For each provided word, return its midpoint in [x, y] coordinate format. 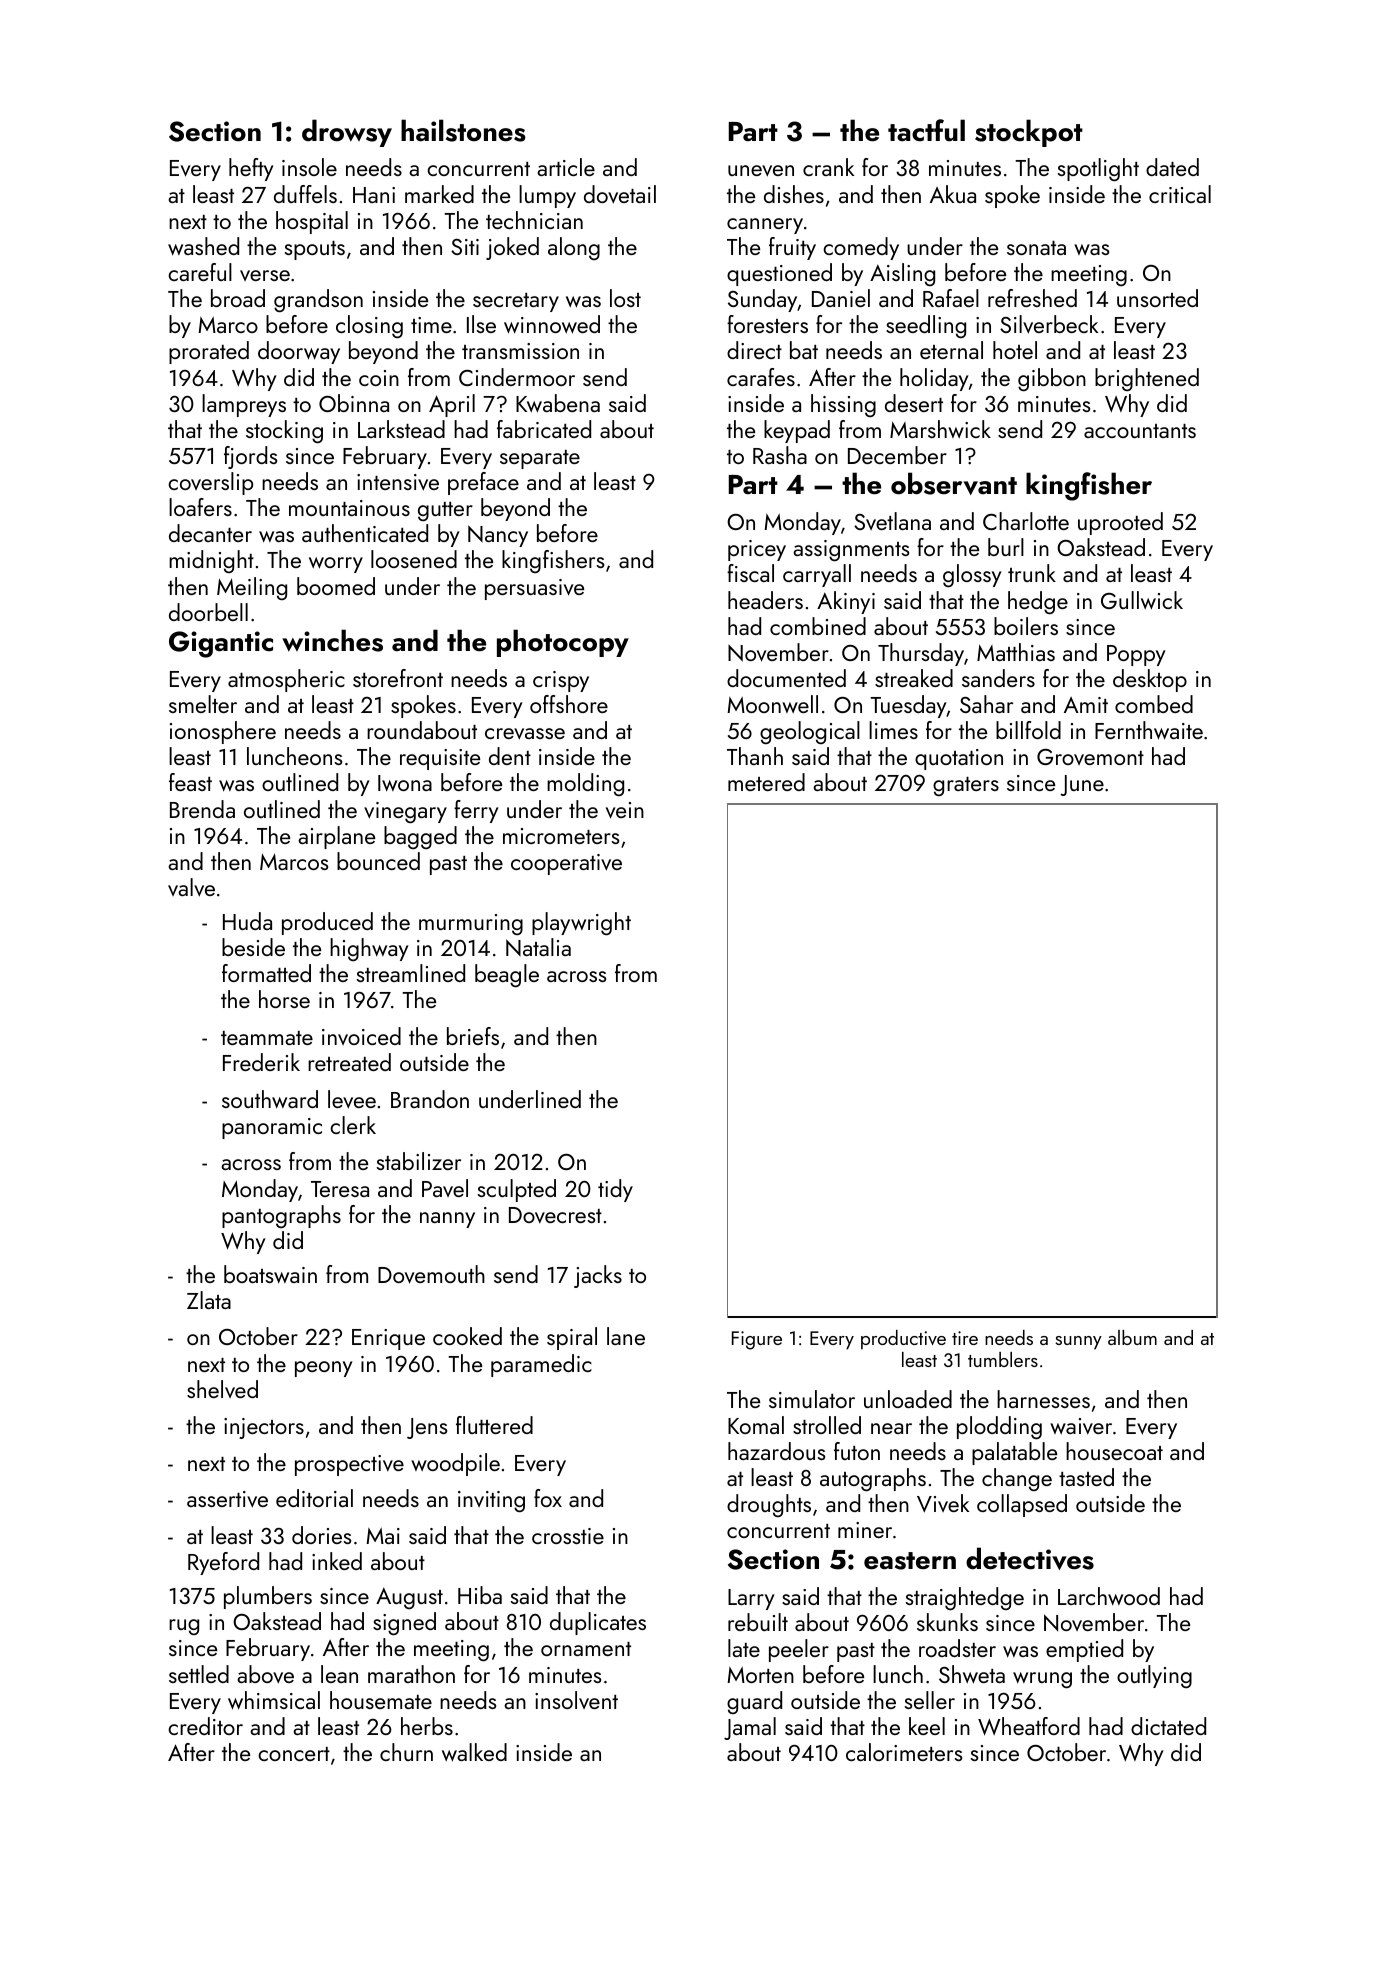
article [566, 167]
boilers [1026, 626]
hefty [251, 169]
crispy [561, 681]
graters [966, 786]
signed [404, 1624]
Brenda [202, 809]
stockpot [1029, 133]
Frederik [261, 1062]
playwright [581, 924]
